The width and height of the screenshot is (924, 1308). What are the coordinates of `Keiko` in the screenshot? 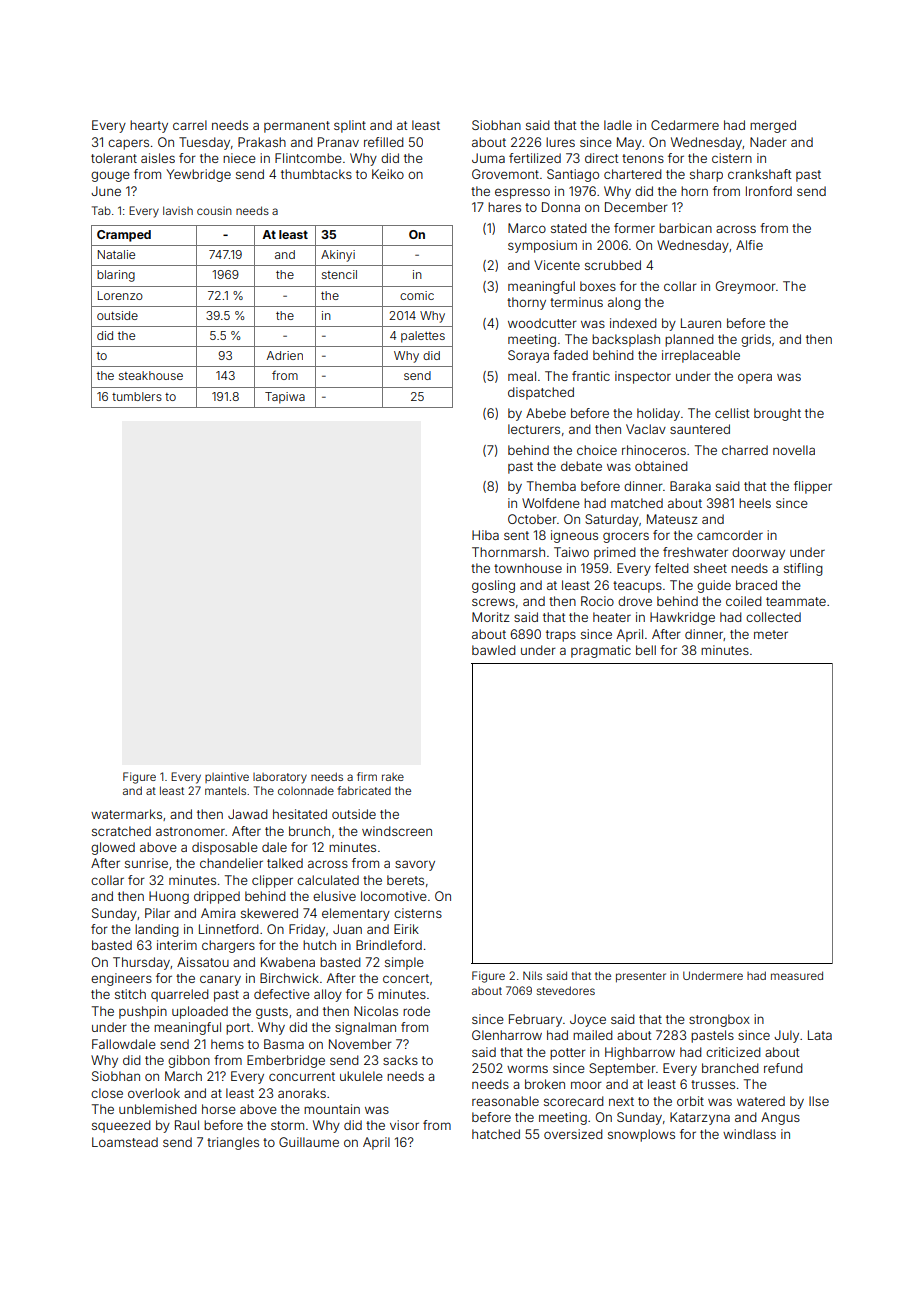 It's located at (388, 174).
